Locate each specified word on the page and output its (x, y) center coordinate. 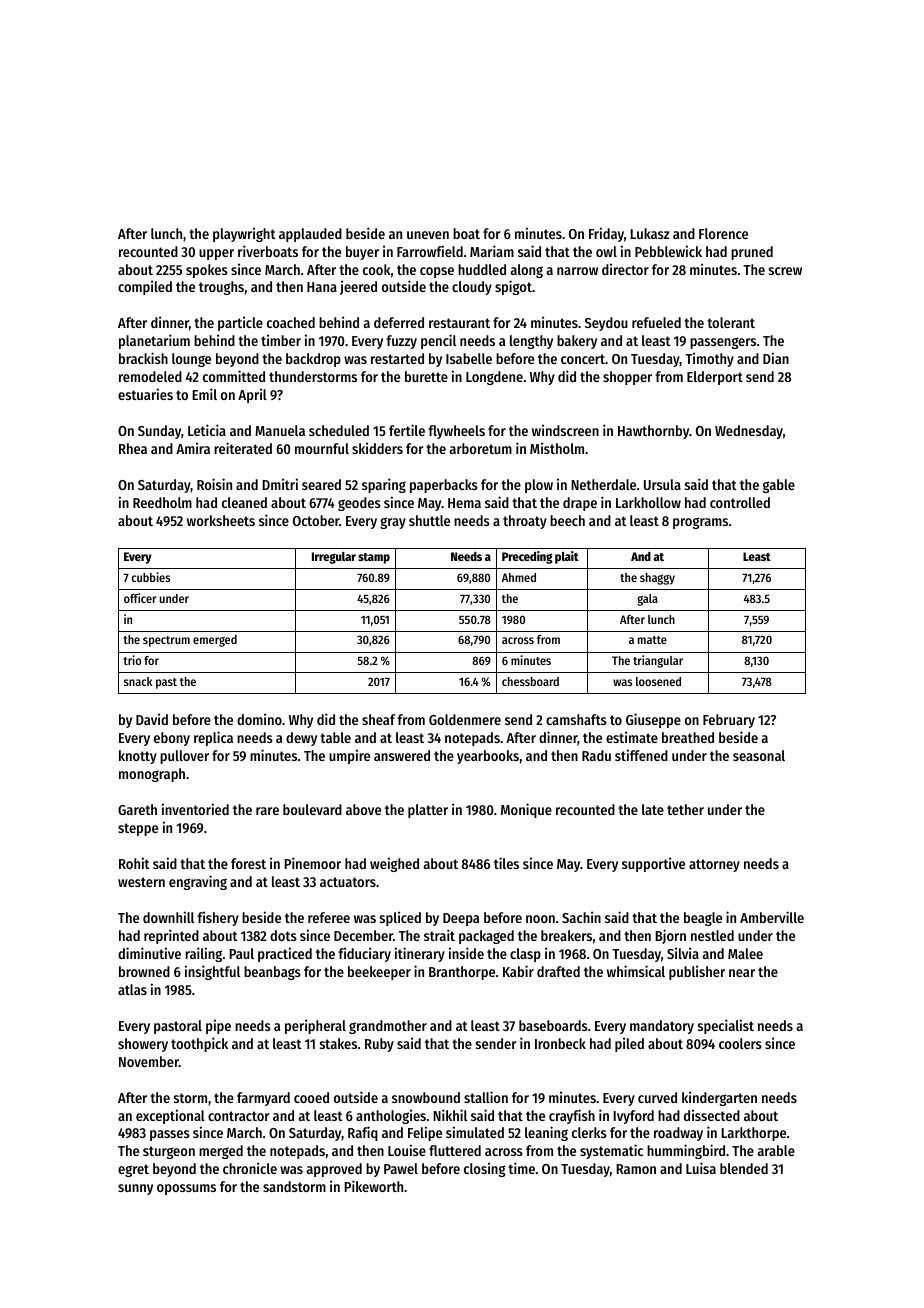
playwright (244, 234)
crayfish (572, 1116)
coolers (740, 1043)
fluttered (455, 1150)
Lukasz (650, 233)
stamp (374, 558)
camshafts (576, 719)
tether (685, 809)
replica (213, 738)
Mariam (492, 251)
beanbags (272, 973)
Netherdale (603, 484)
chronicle (250, 1168)
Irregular (334, 558)
